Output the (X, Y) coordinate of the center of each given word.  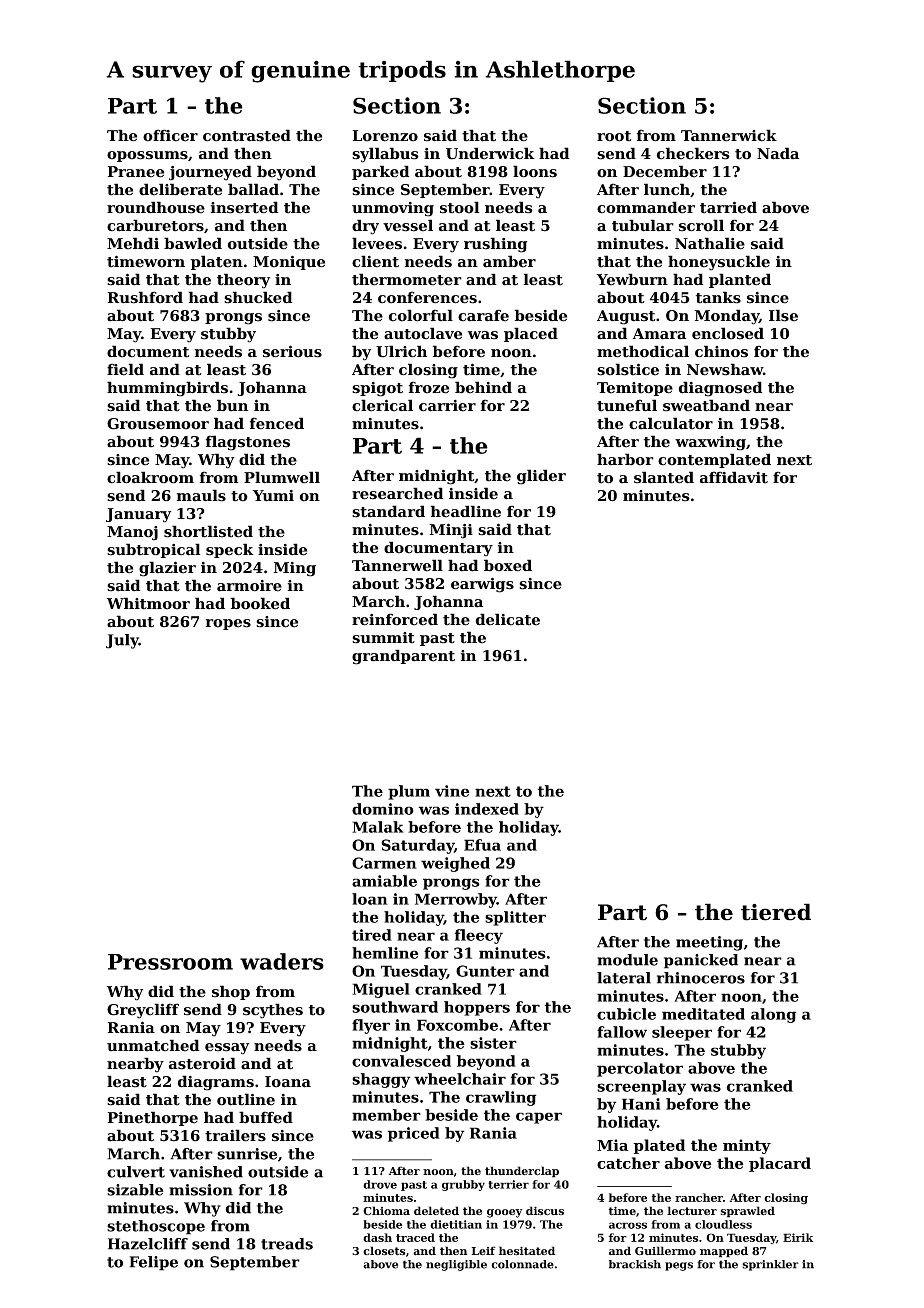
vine (452, 791)
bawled (193, 243)
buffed (266, 1117)
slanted (664, 477)
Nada (778, 153)
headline (466, 511)
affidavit (734, 477)
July (122, 641)
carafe (483, 315)
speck (229, 550)
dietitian (456, 1224)
